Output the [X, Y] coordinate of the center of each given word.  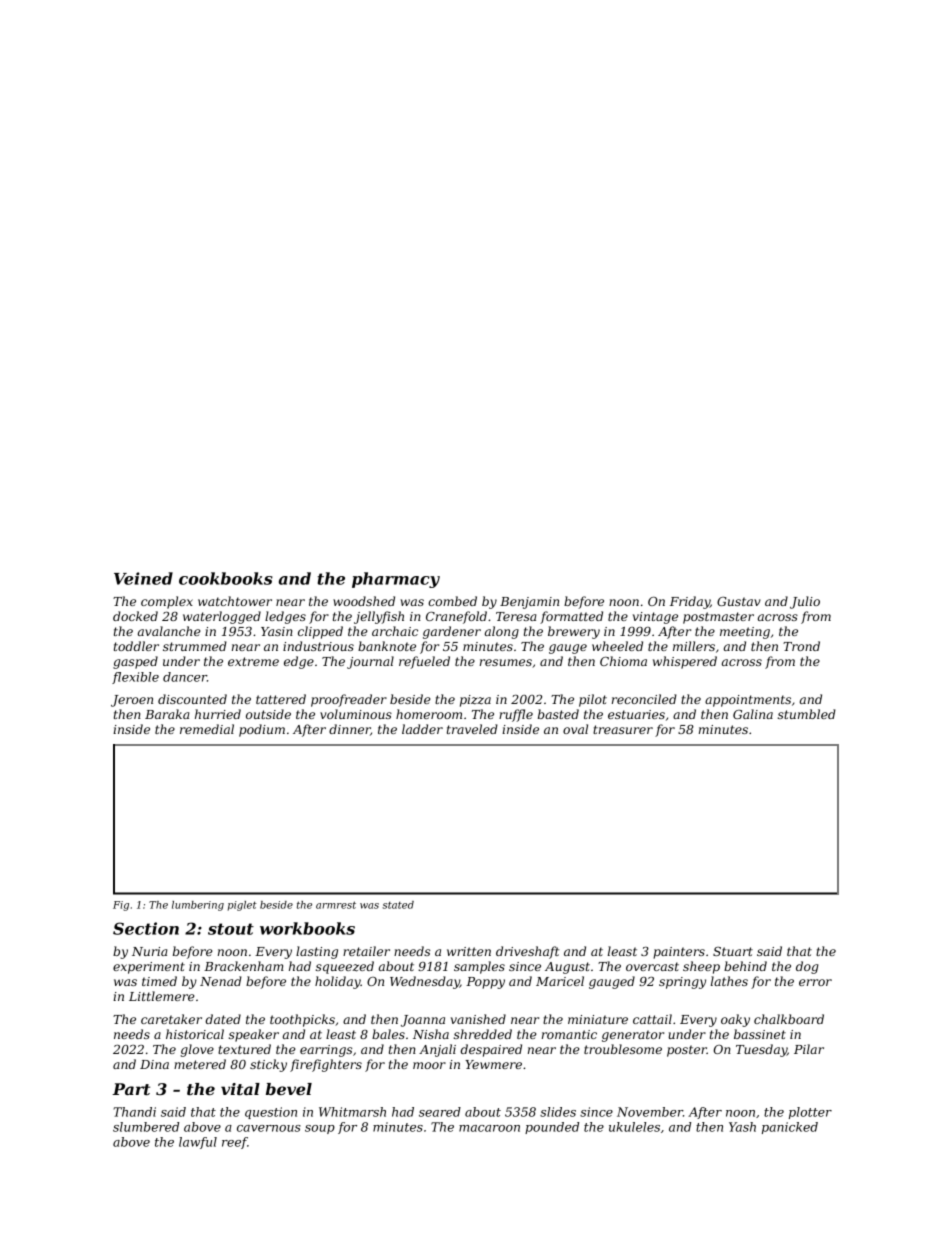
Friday [690, 602]
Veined [143, 578]
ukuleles [634, 1127]
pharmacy [396, 580]
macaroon [489, 1128]
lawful [198, 1143]
